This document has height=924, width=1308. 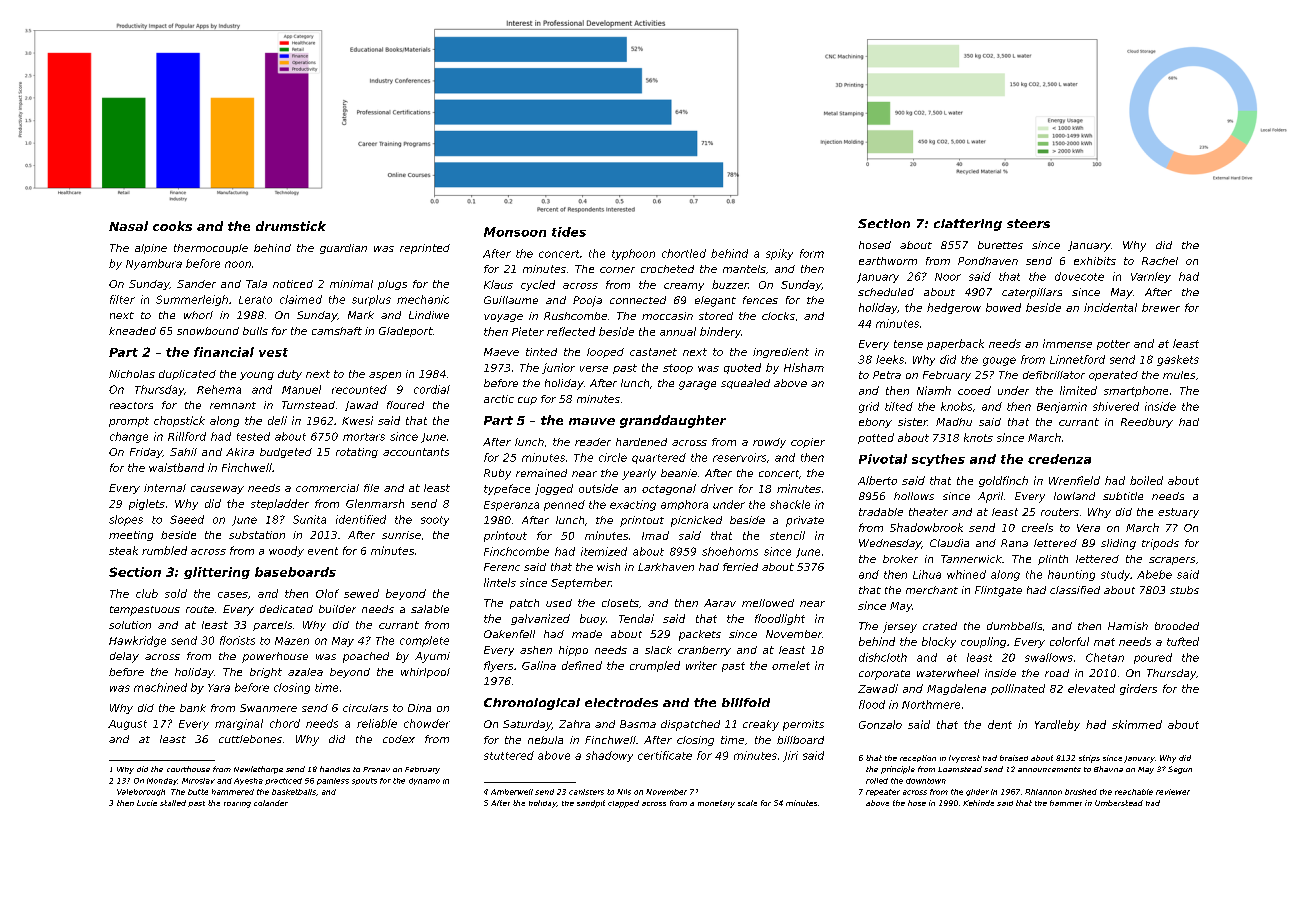 I want to click on Ivycrest, so click(x=964, y=759).
